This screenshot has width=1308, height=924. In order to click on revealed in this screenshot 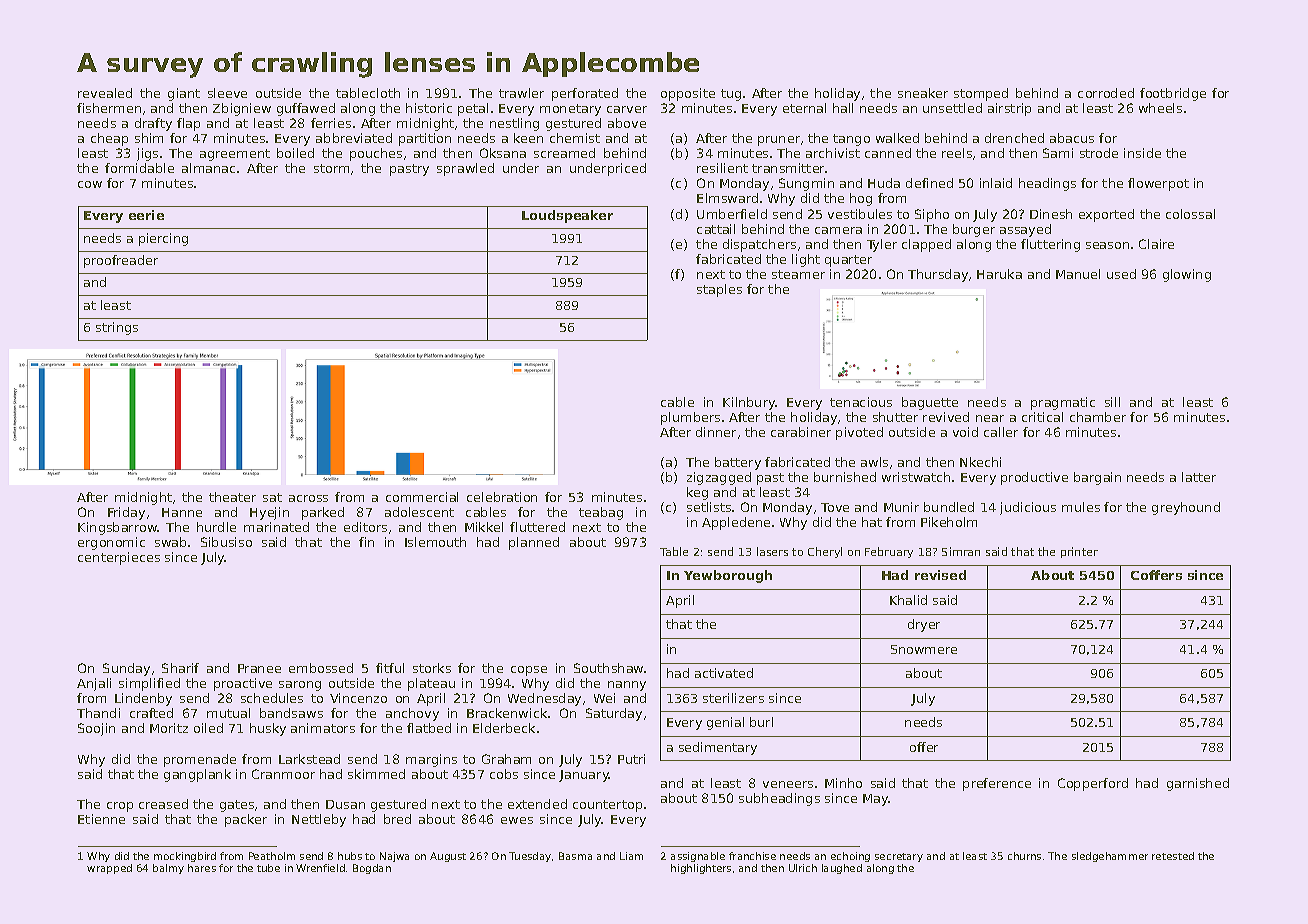, I will do `click(105, 93)`.
